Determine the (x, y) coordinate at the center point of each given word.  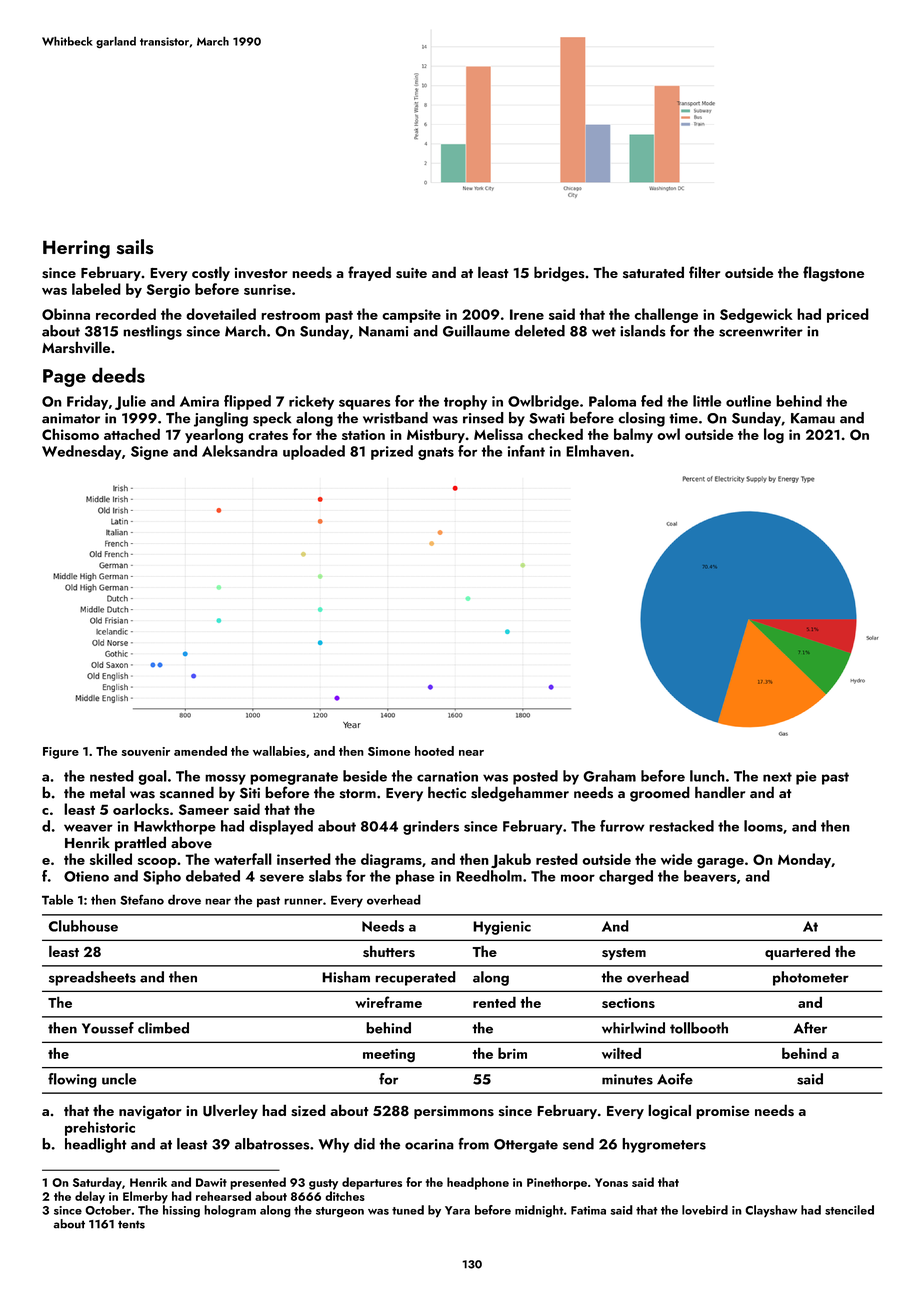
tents (131, 1224)
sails (135, 247)
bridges (559, 274)
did (364, 1144)
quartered (797, 953)
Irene (527, 314)
